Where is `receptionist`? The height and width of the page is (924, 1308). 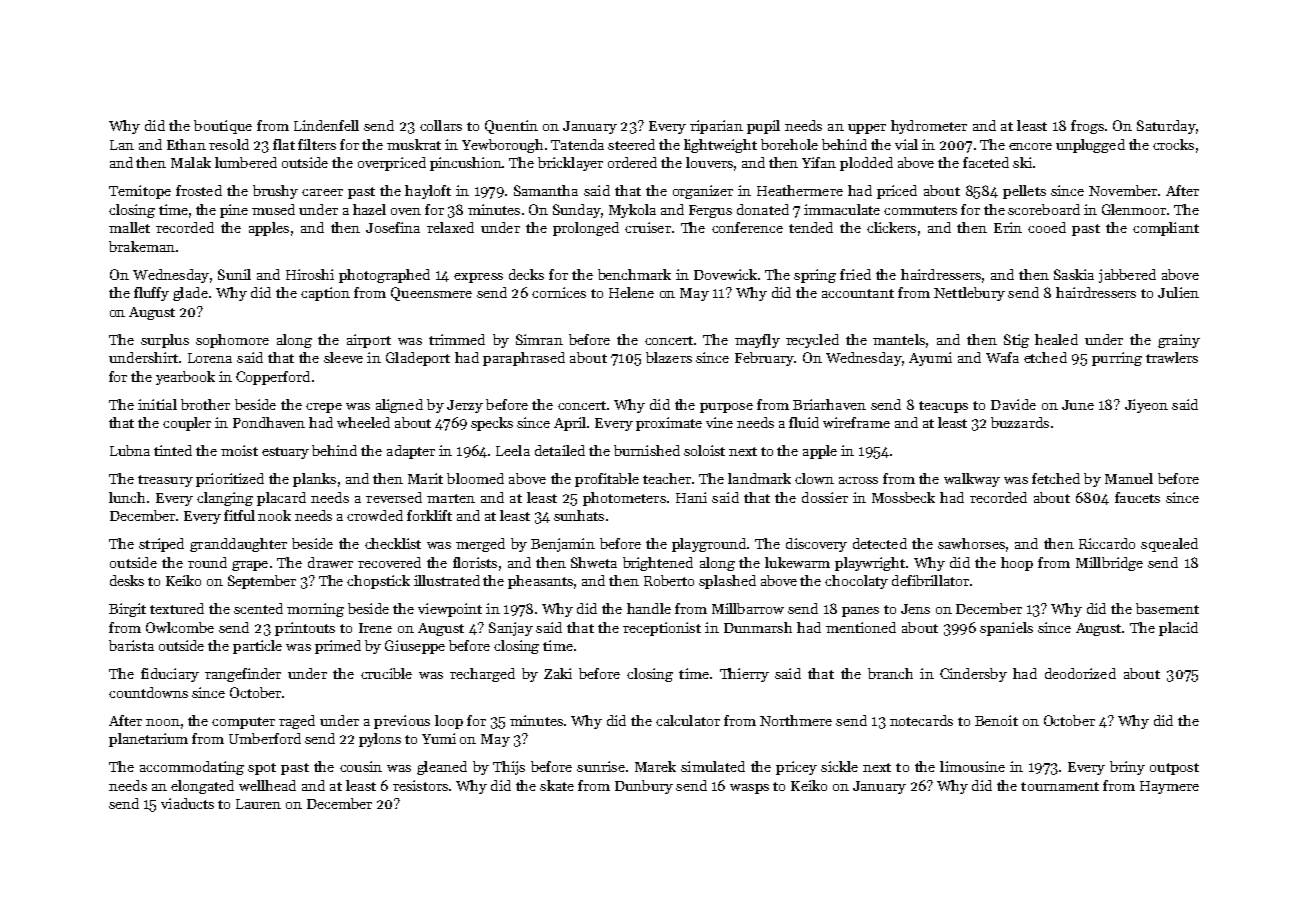 receptionist is located at coordinates (662, 629).
